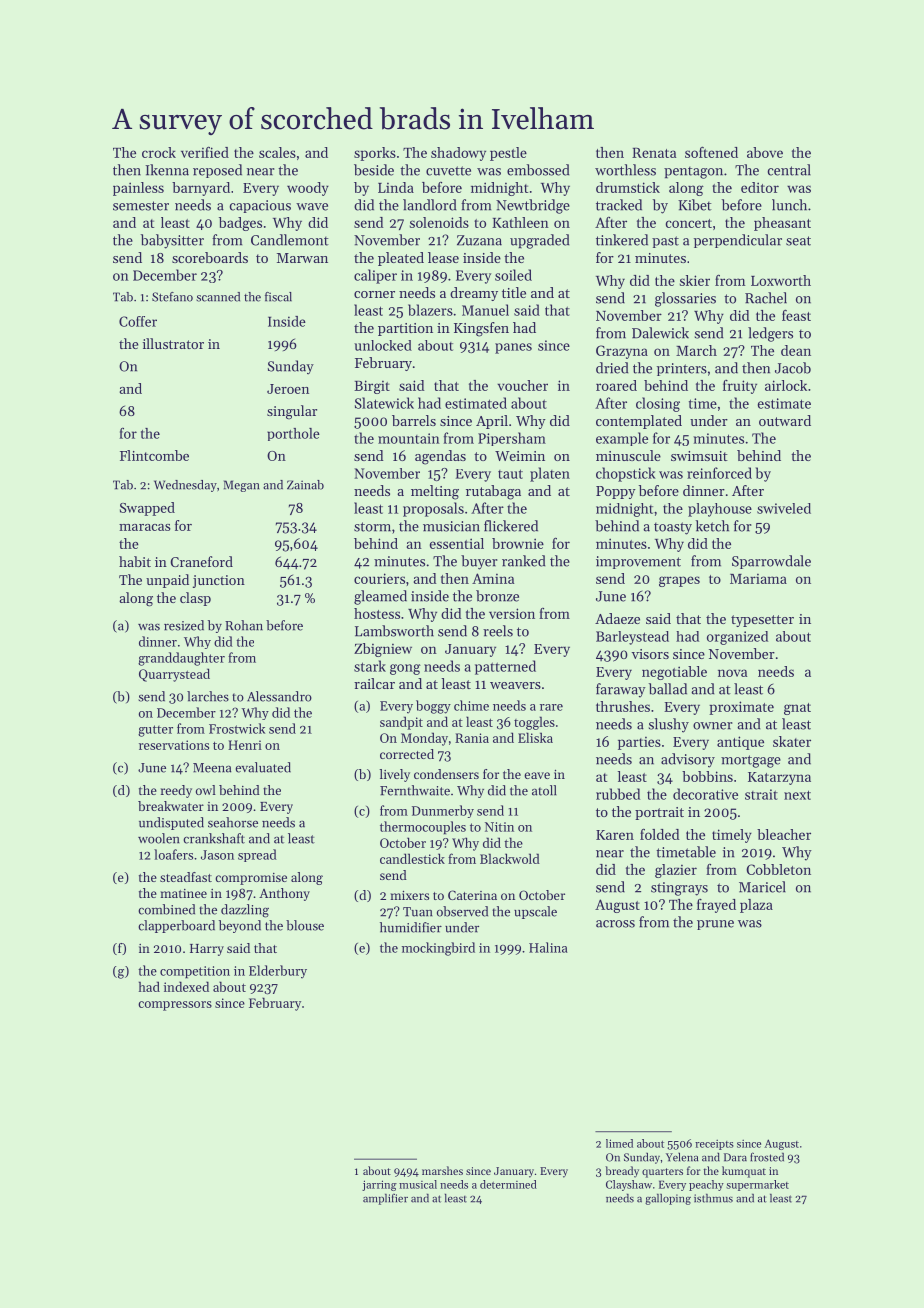 Image resolution: width=924 pixels, height=1308 pixels. Describe the element at coordinates (145, 527) in the image. I see `maracas` at that location.
